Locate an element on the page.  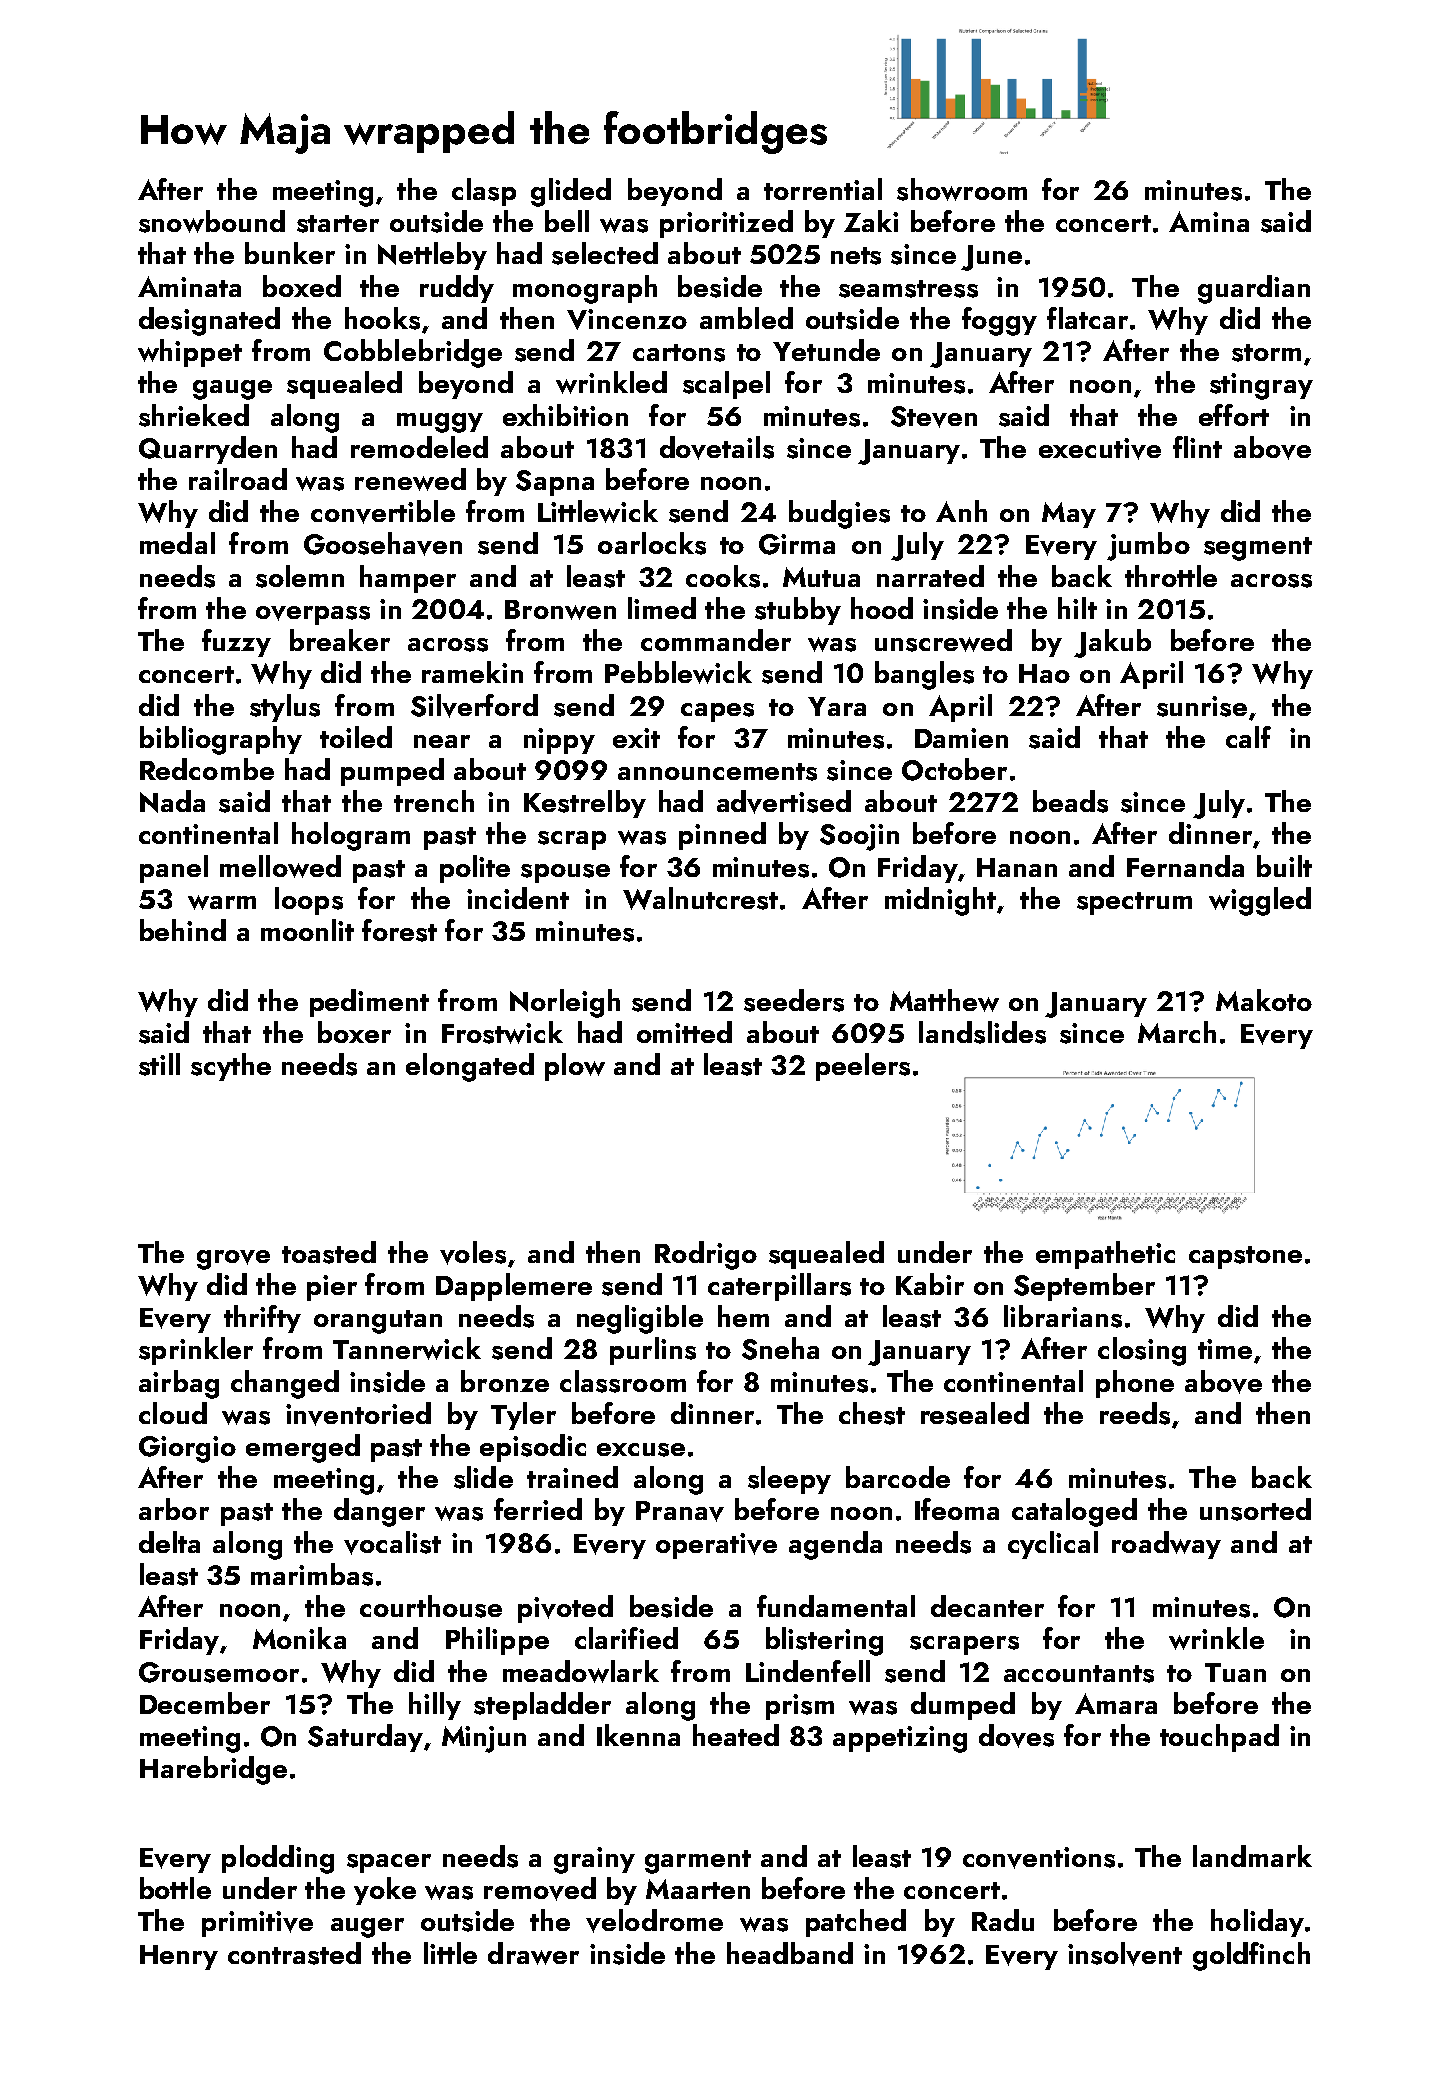
bottle is located at coordinates (175, 1888).
